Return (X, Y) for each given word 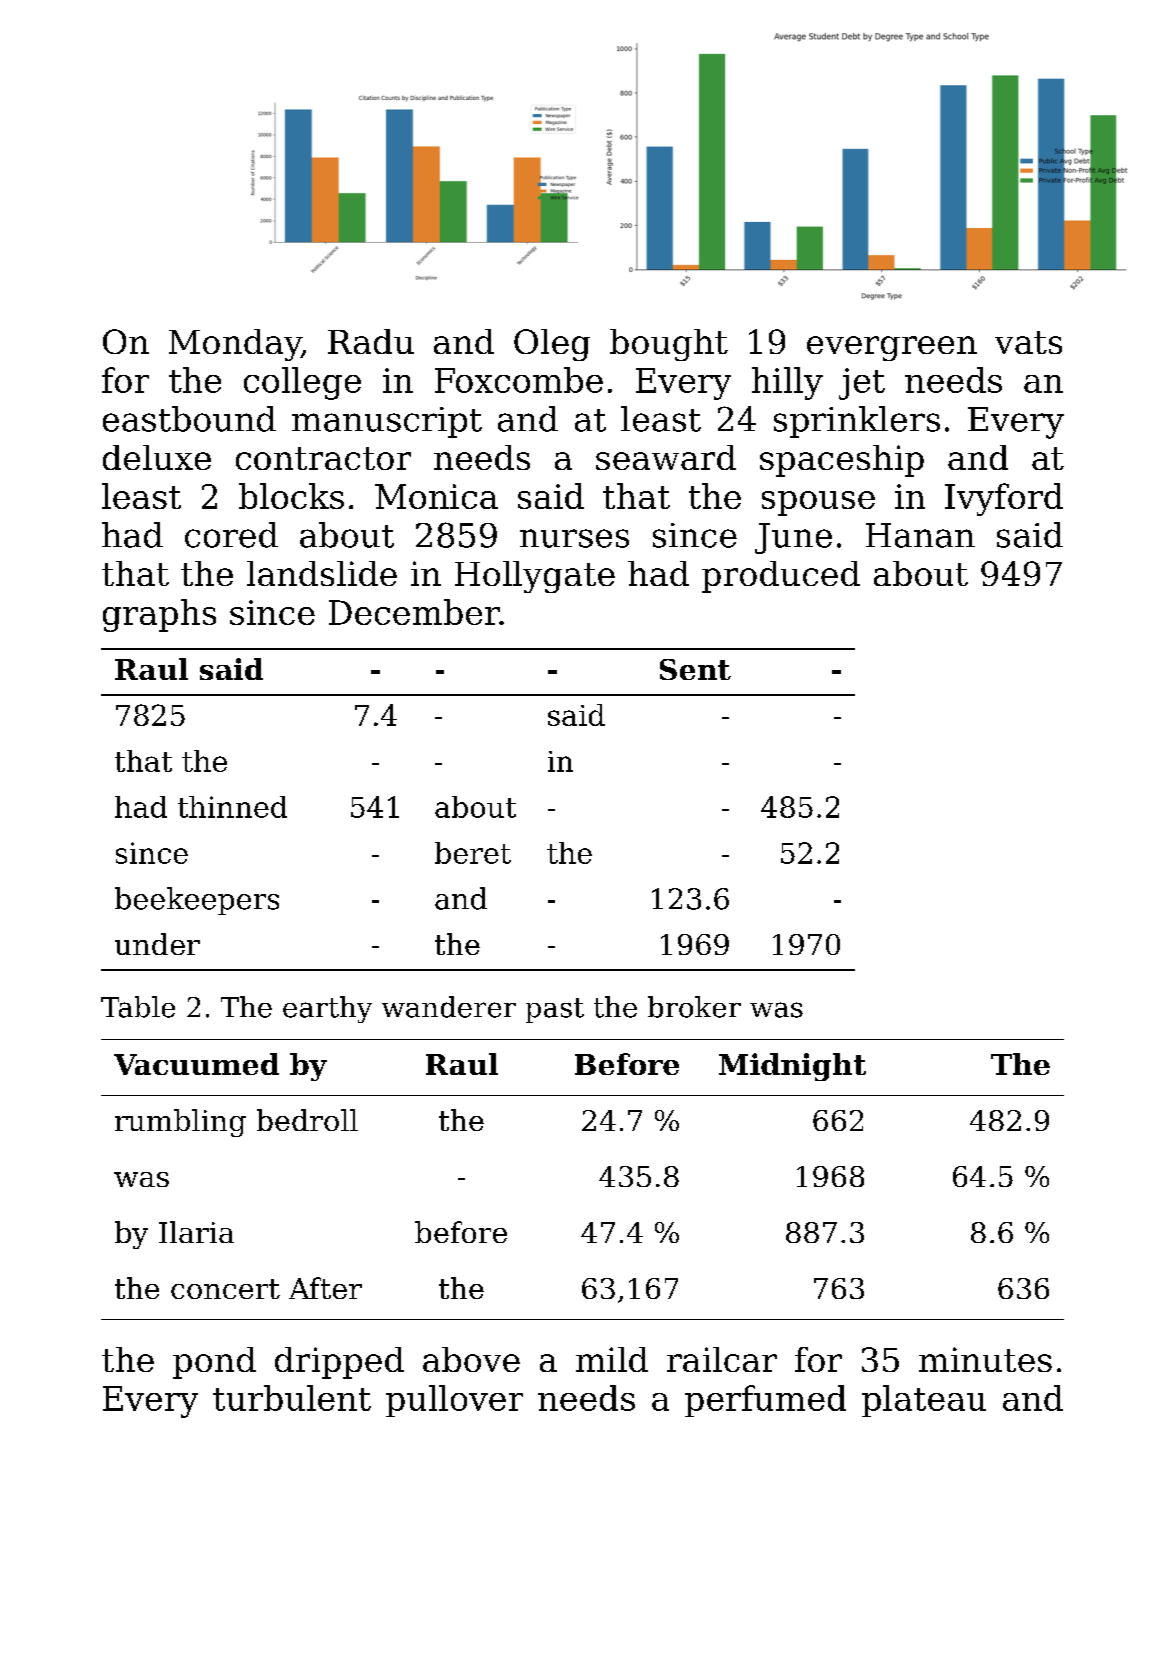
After (325, 1288)
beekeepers (197, 901)
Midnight (792, 1067)
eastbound (189, 419)
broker (694, 1007)
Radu (371, 341)
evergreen (892, 348)
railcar (722, 1359)
